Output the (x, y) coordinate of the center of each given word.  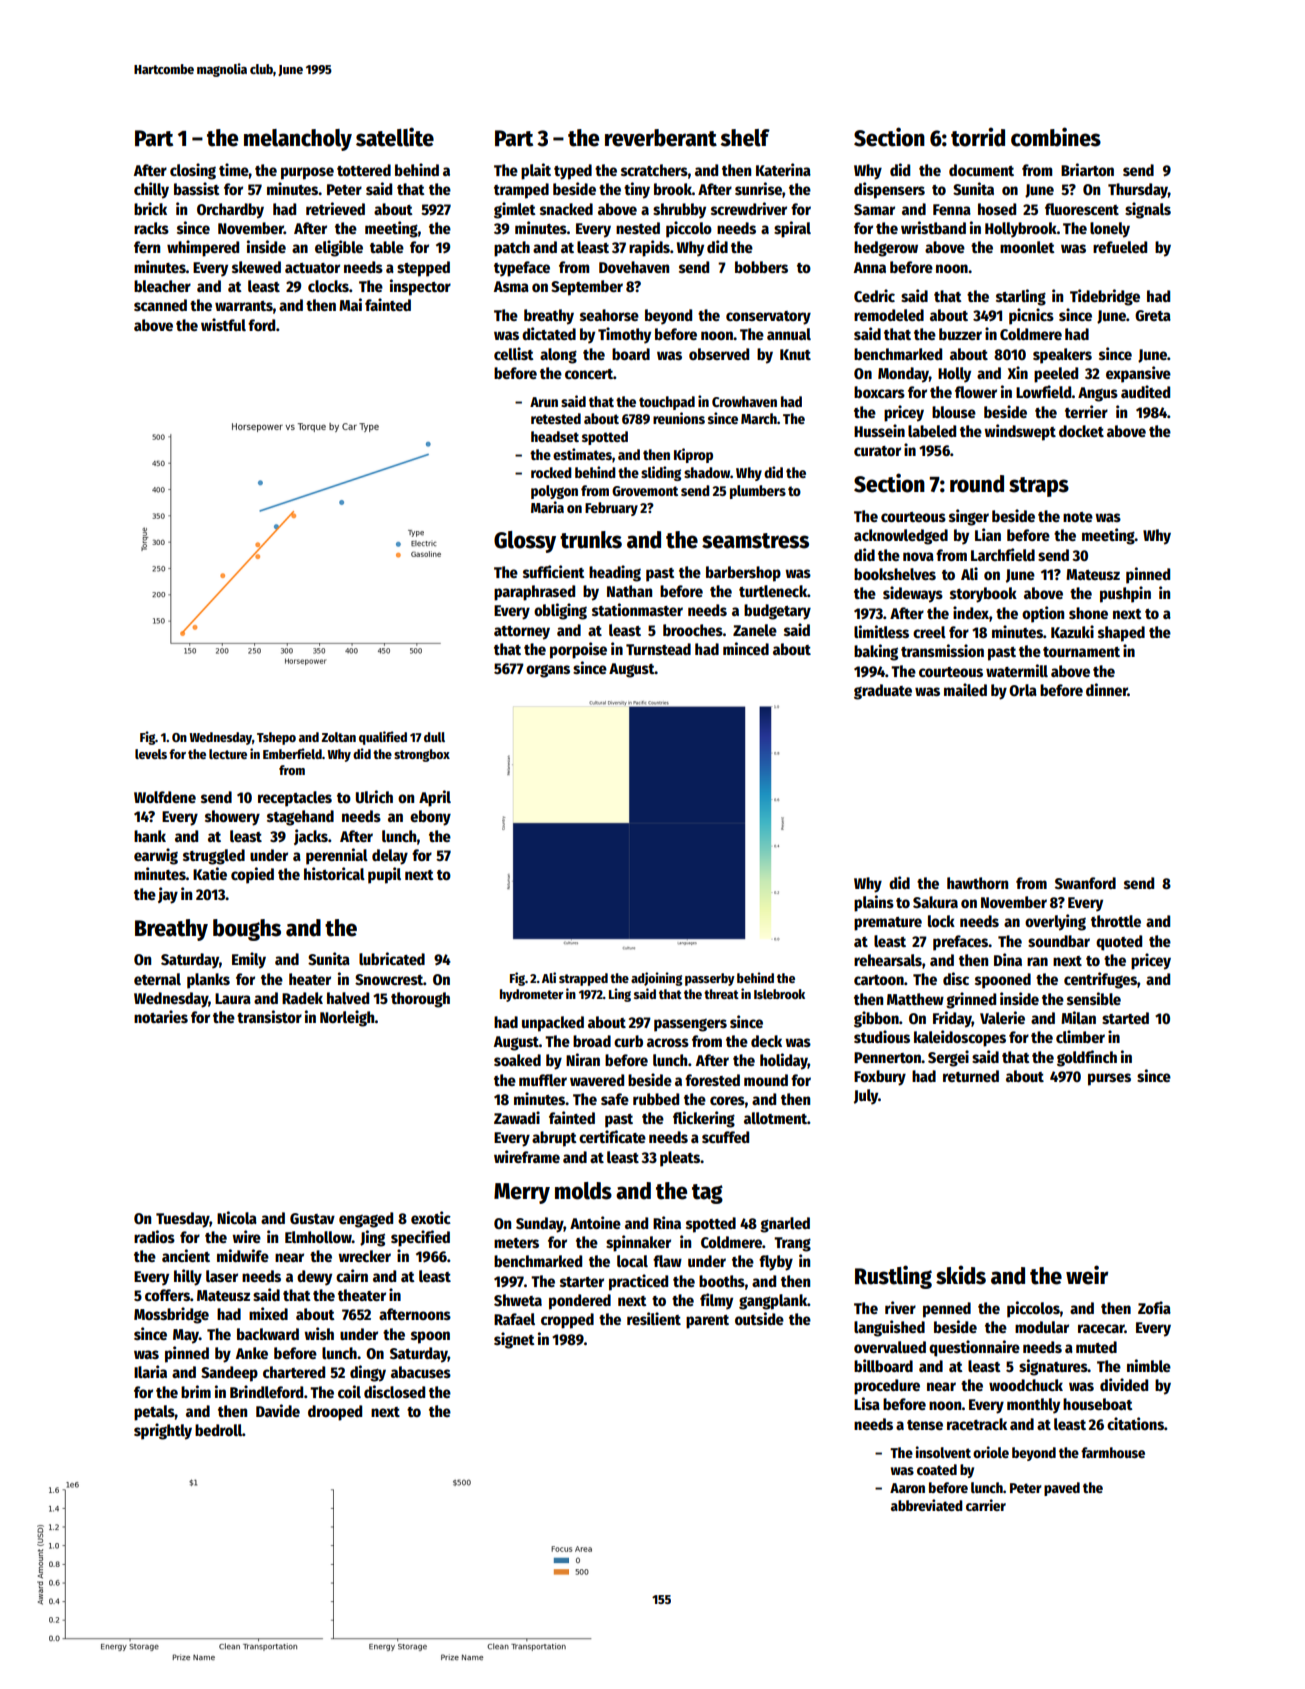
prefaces (960, 943)
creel (929, 632)
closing (193, 171)
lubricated (392, 958)
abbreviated (927, 1505)
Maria (547, 507)
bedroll (218, 1430)
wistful (223, 324)
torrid (978, 137)
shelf (745, 138)
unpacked (553, 1024)
